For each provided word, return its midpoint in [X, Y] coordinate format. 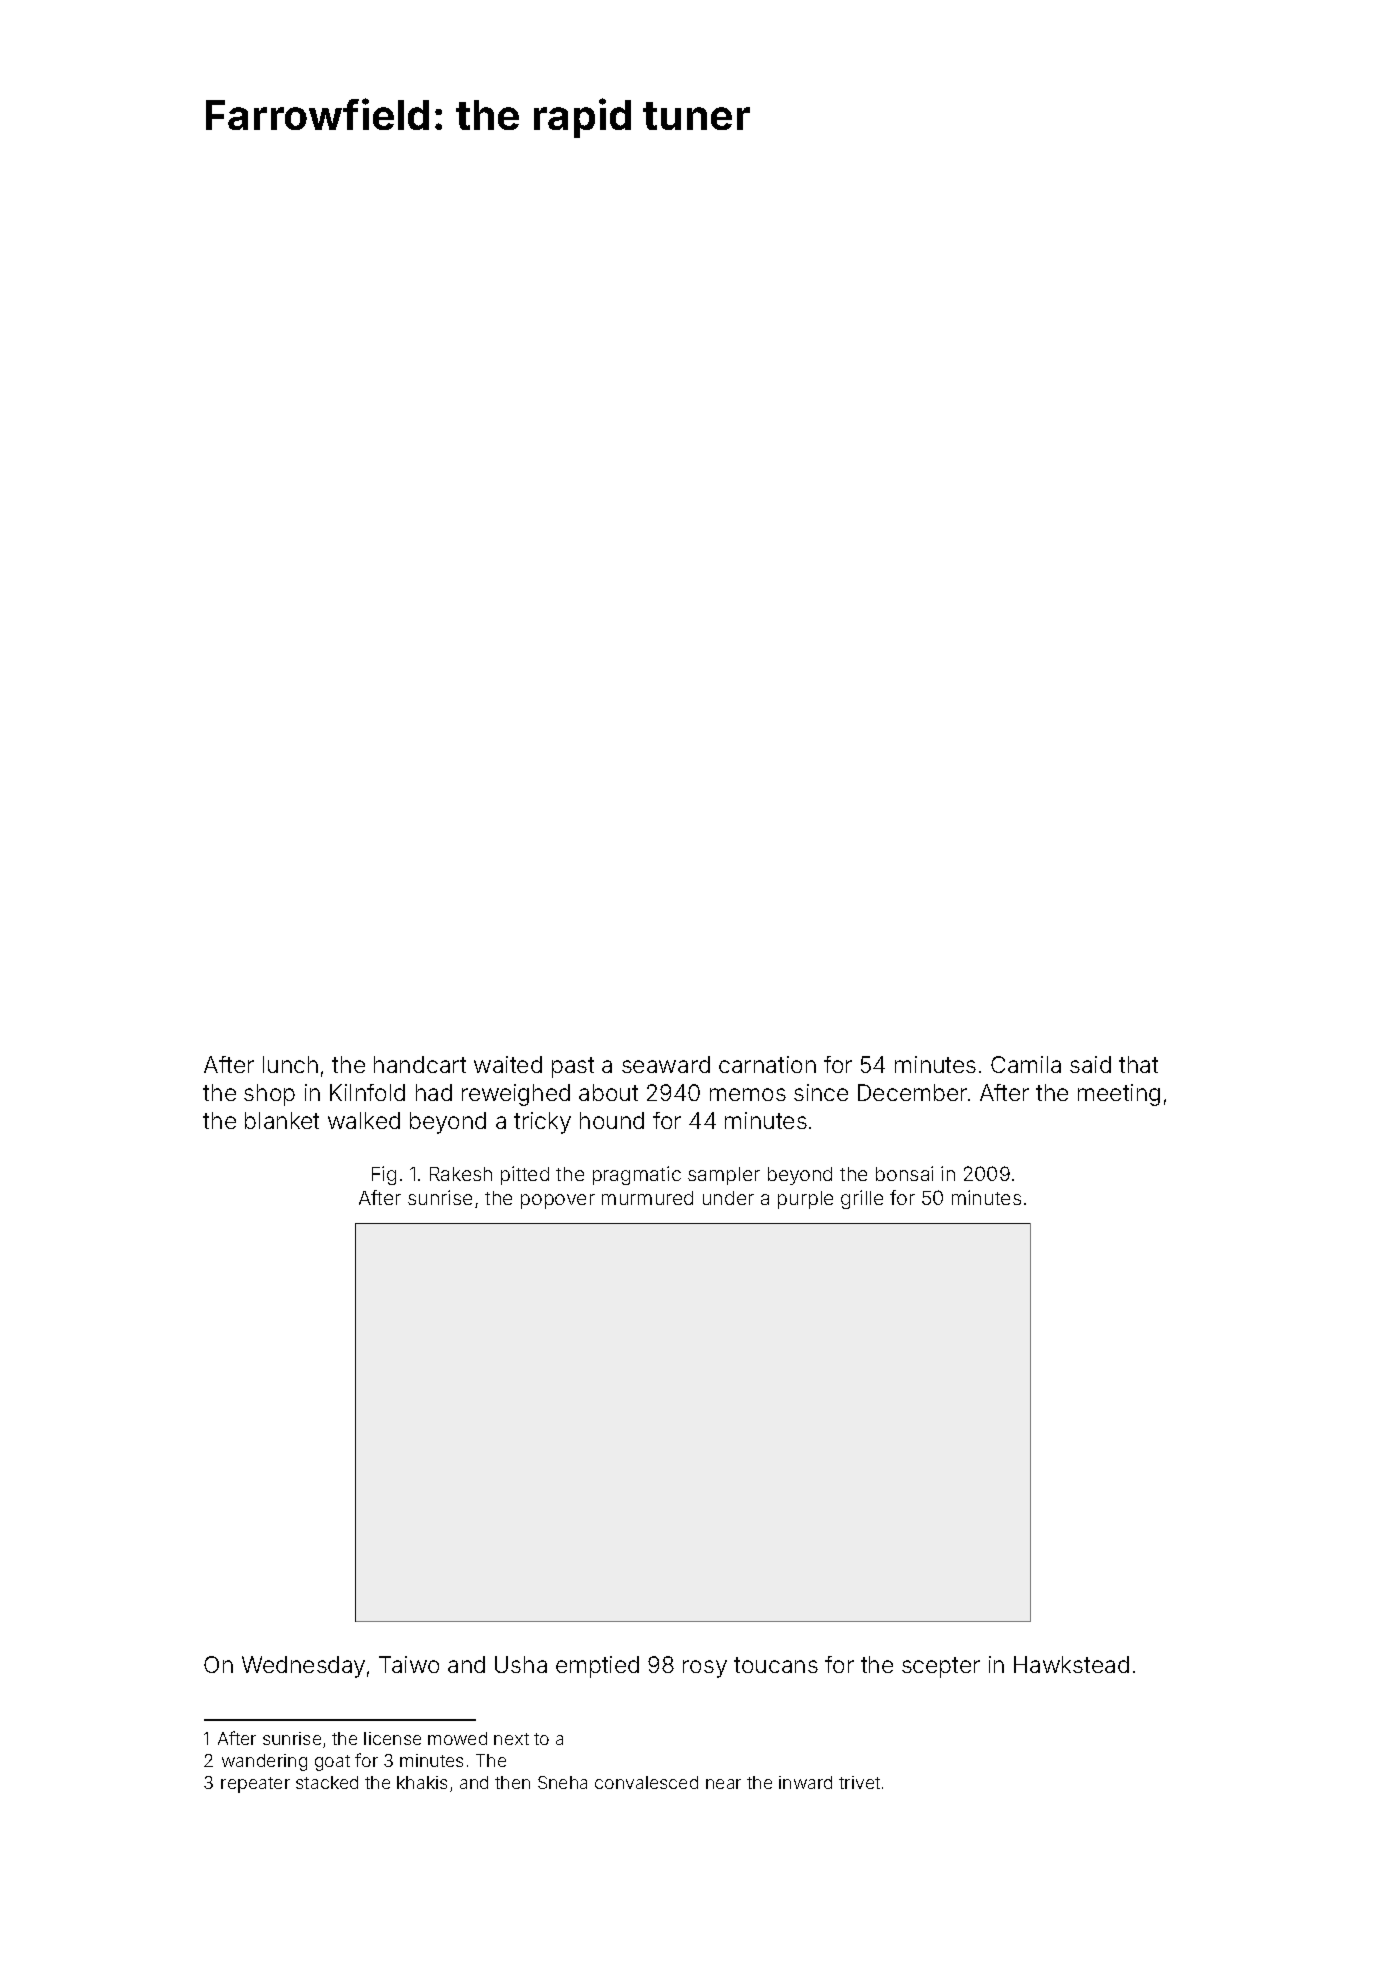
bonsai [904, 1173]
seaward [666, 1064]
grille [862, 1199]
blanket [282, 1120]
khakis [422, 1782]
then [512, 1782]
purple [805, 1200]
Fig [384, 1175]
